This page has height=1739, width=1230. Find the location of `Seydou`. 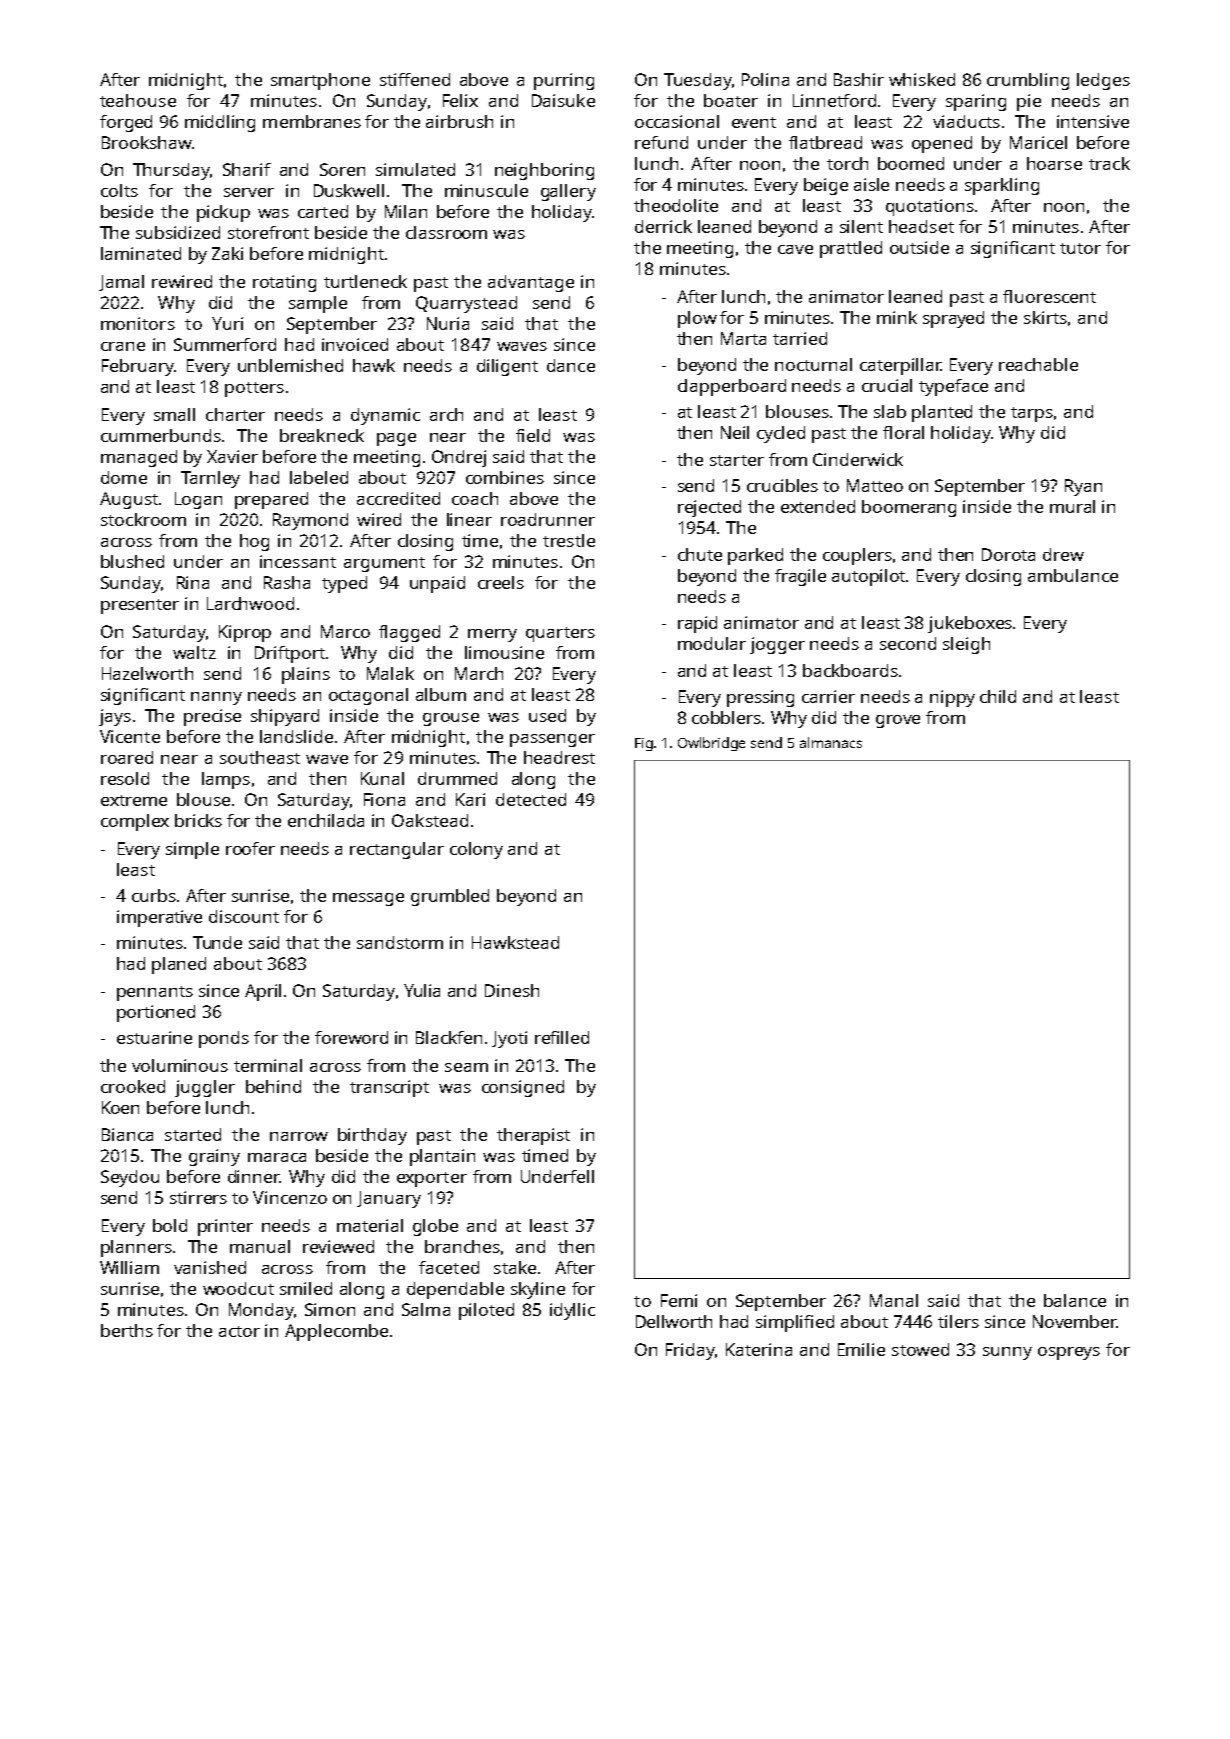

Seydou is located at coordinates (130, 1178).
